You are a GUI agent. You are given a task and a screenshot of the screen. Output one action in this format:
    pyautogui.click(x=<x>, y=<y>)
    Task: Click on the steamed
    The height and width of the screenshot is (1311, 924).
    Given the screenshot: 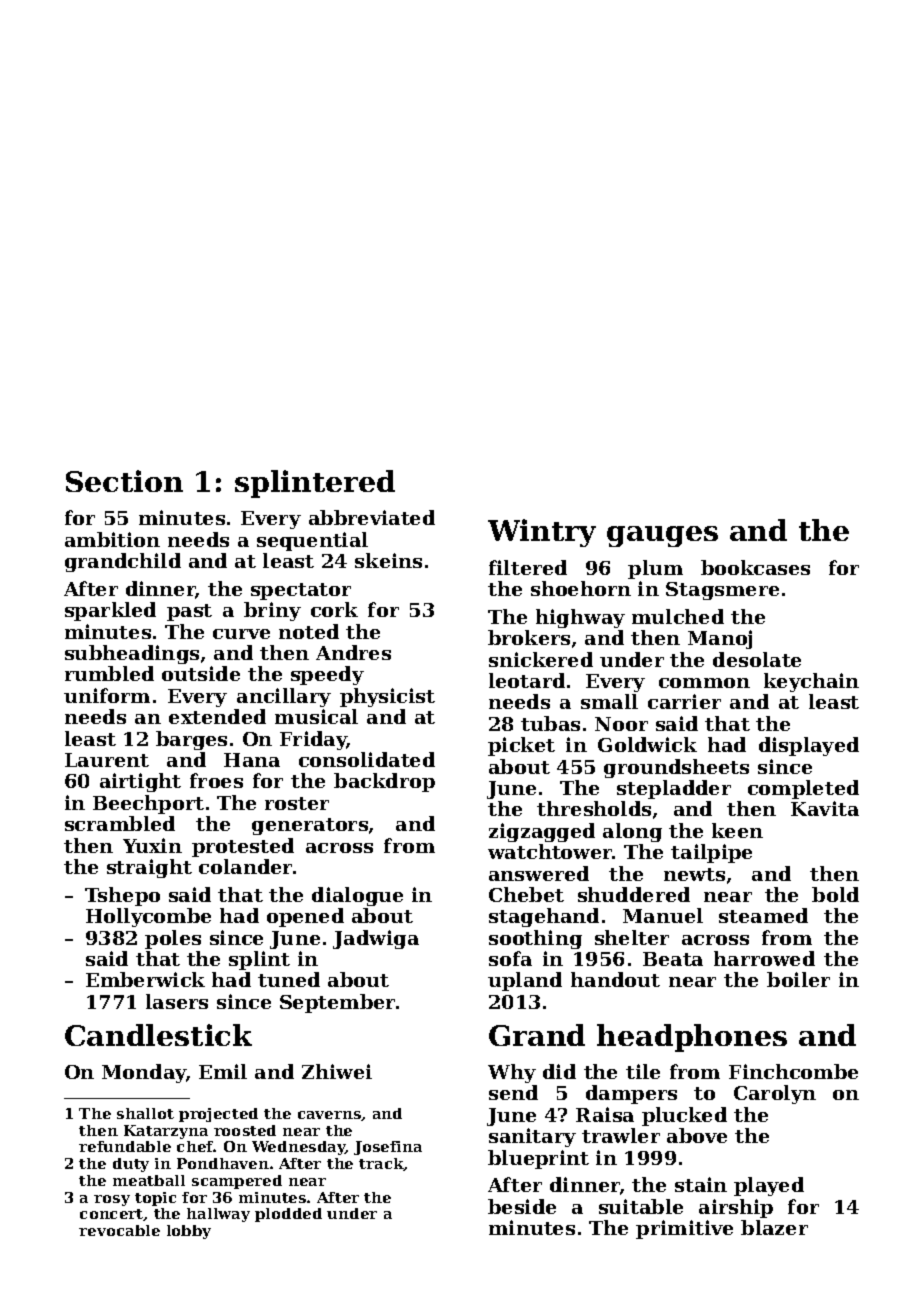 What is the action you would take?
    pyautogui.click(x=763, y=915)
